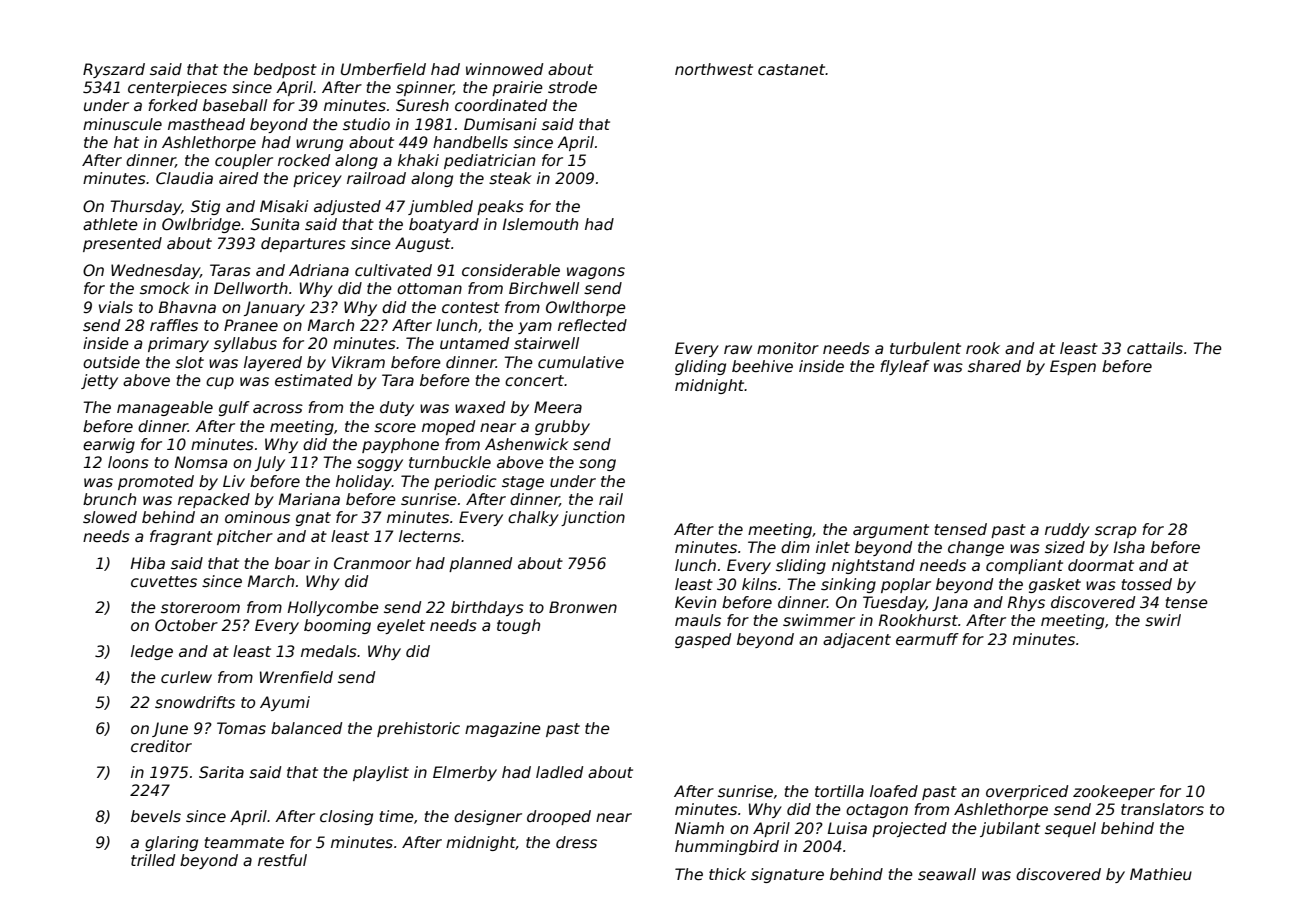 The width and height of the page is (1308, 924). I want to click on fragrant, so click(181, 537).
